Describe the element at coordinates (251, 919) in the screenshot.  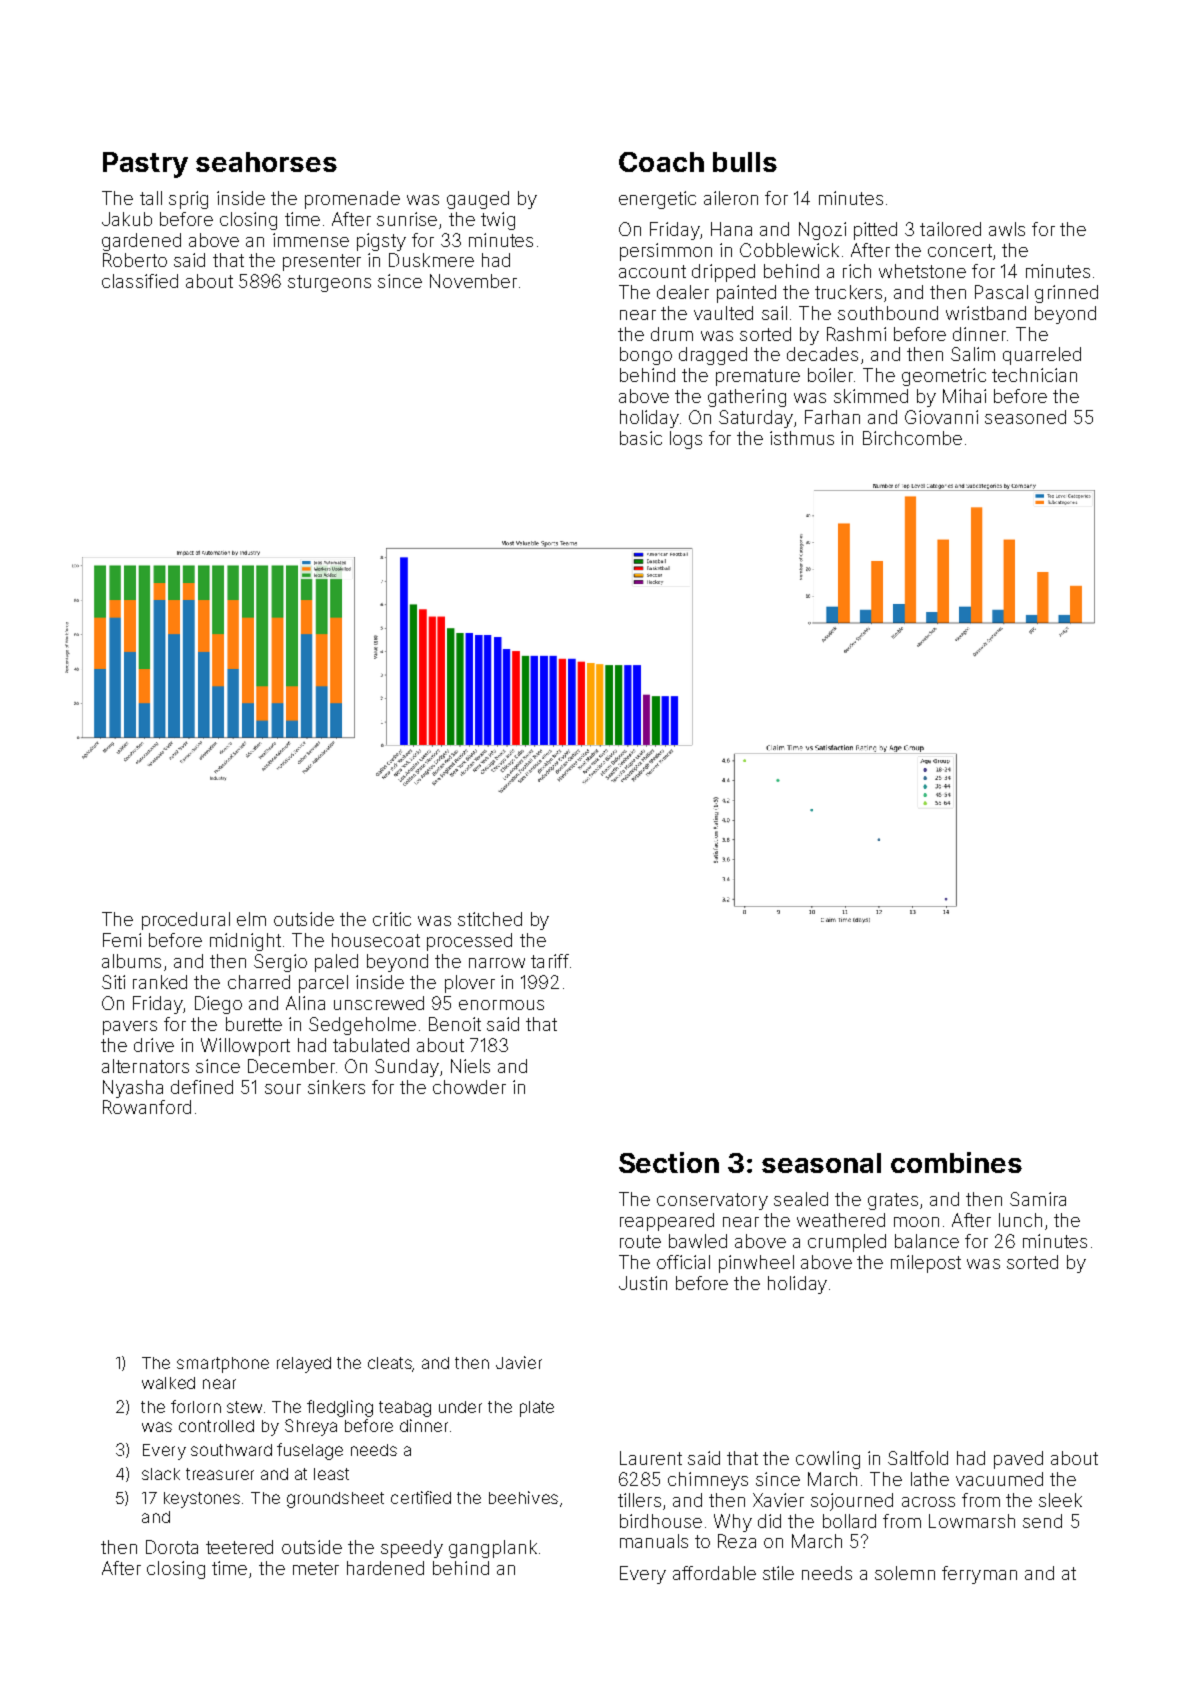
I see `elm` at that location.
